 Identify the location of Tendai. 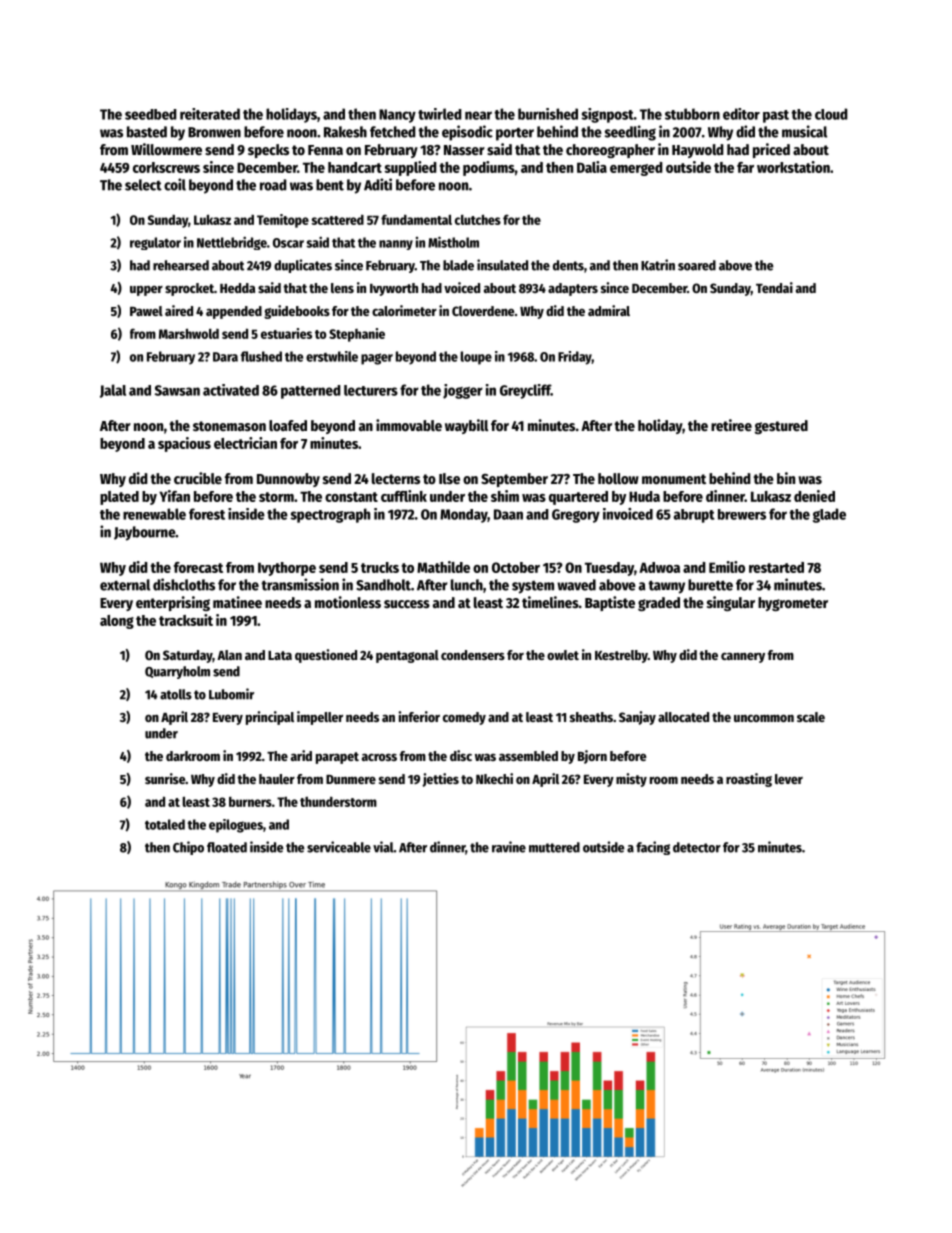
(774, 287).
